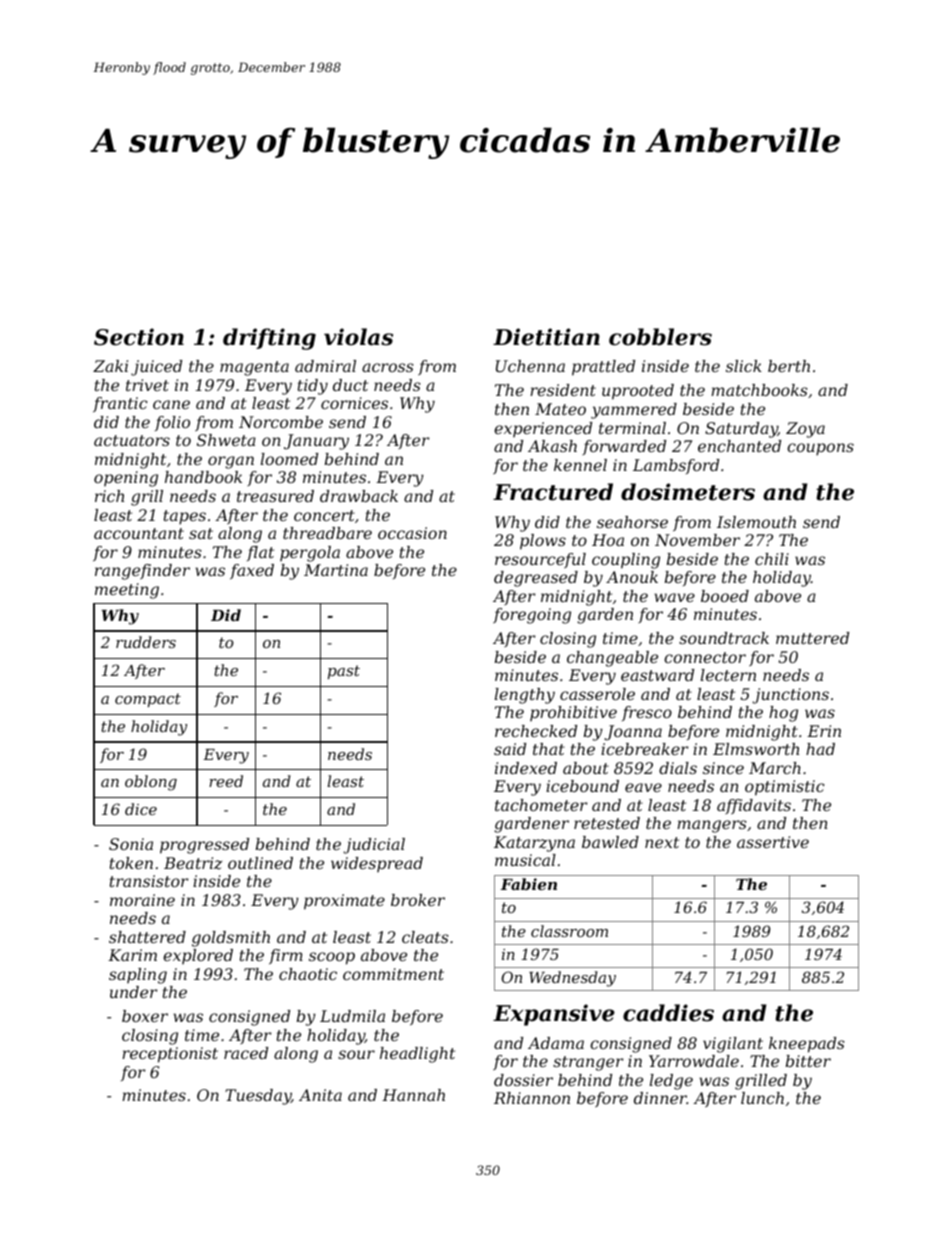 This document has width=952, height=1233. Describe the element at coordinates (377, 864) in the document. I see `widespread` at that location.
